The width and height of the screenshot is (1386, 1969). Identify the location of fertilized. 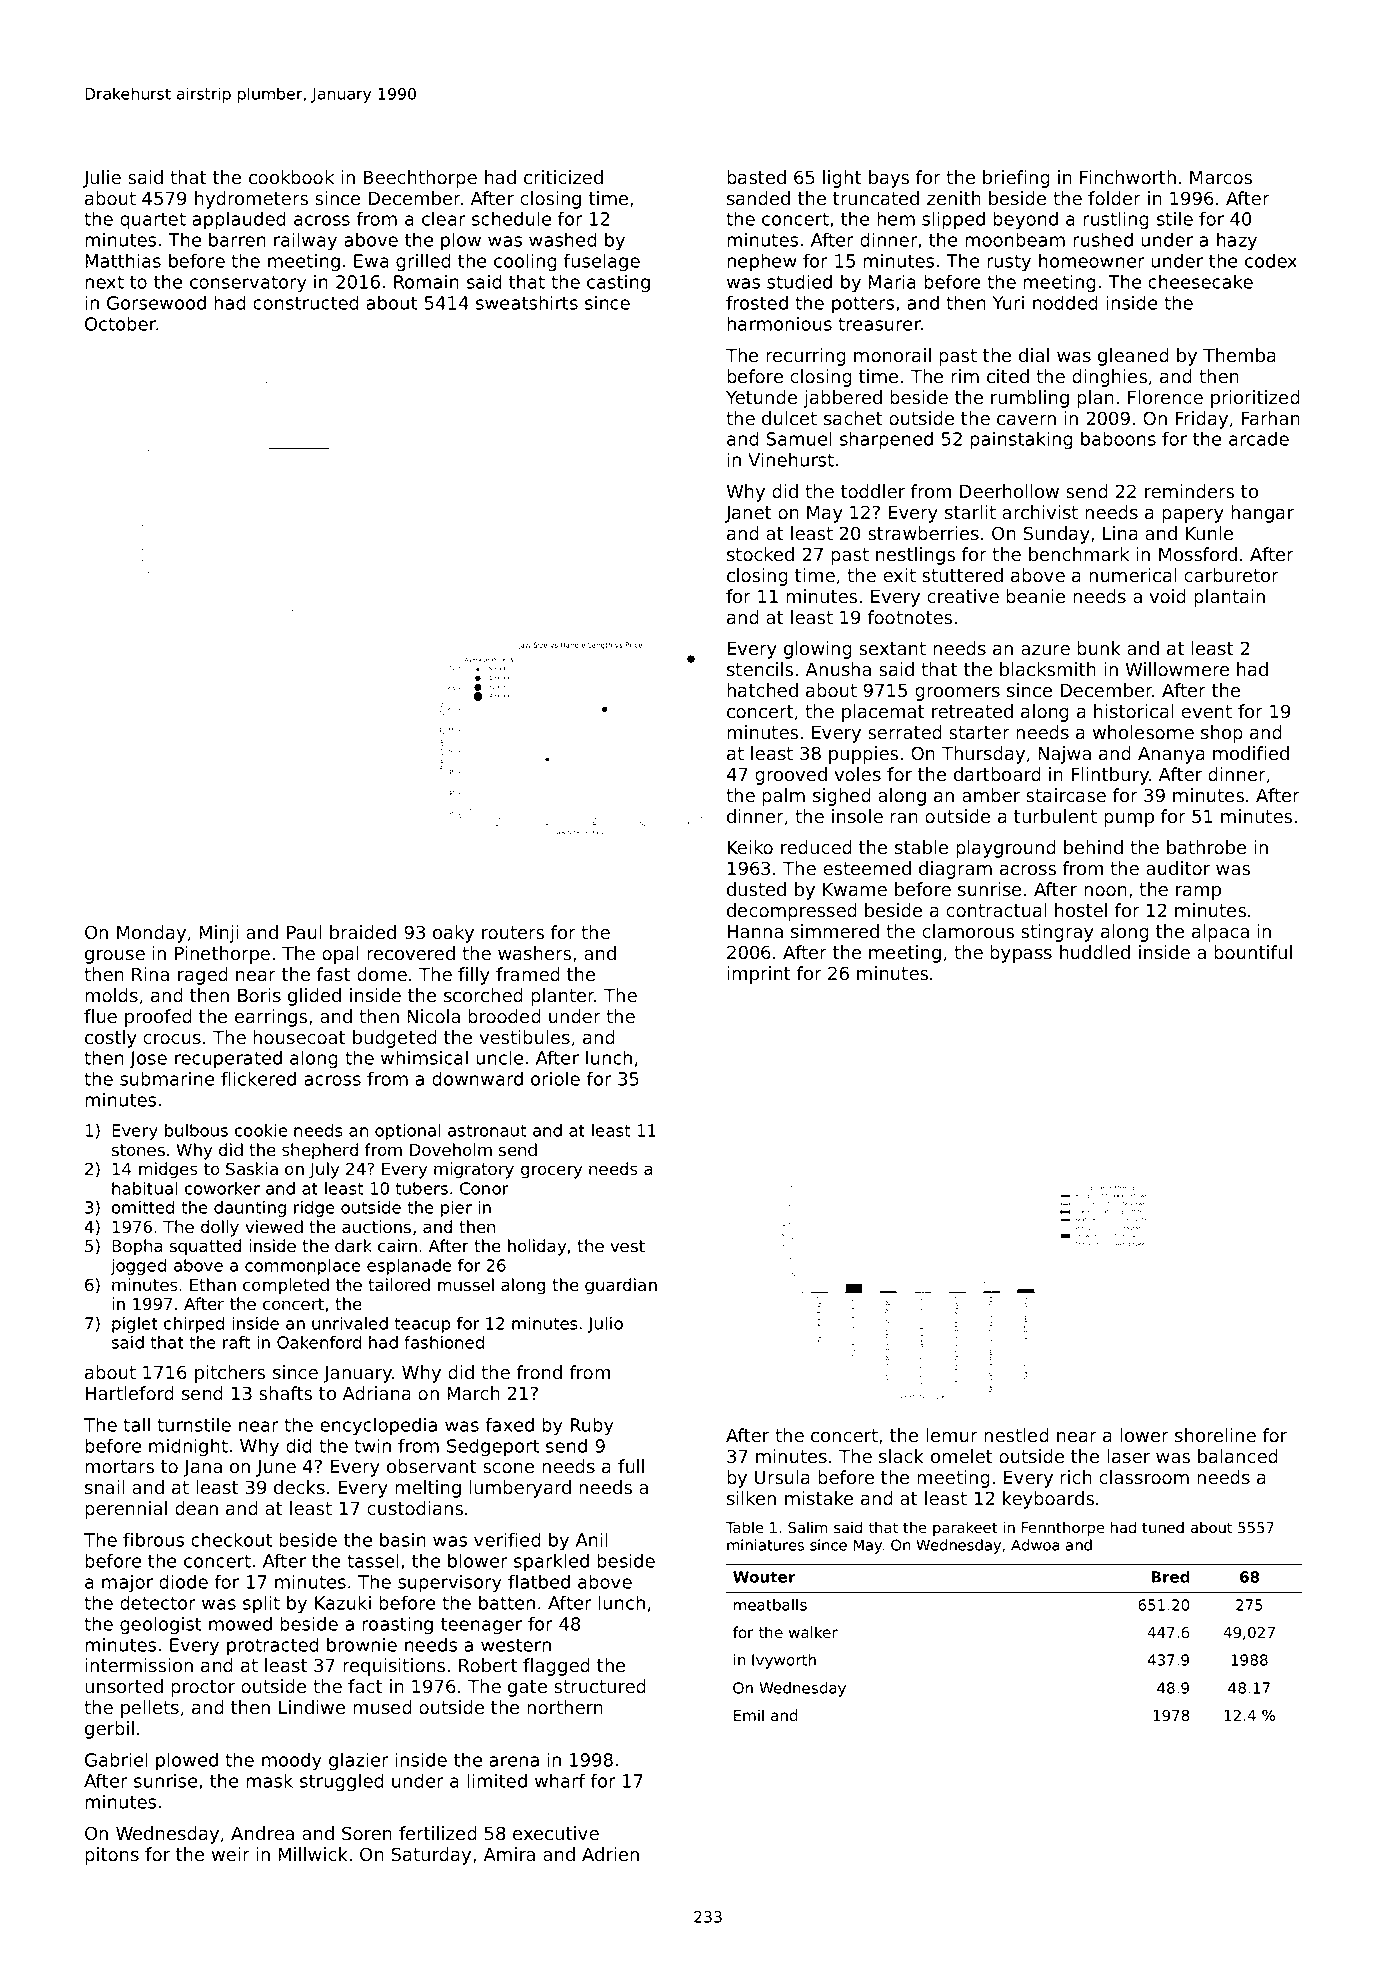
(438, 1833).
